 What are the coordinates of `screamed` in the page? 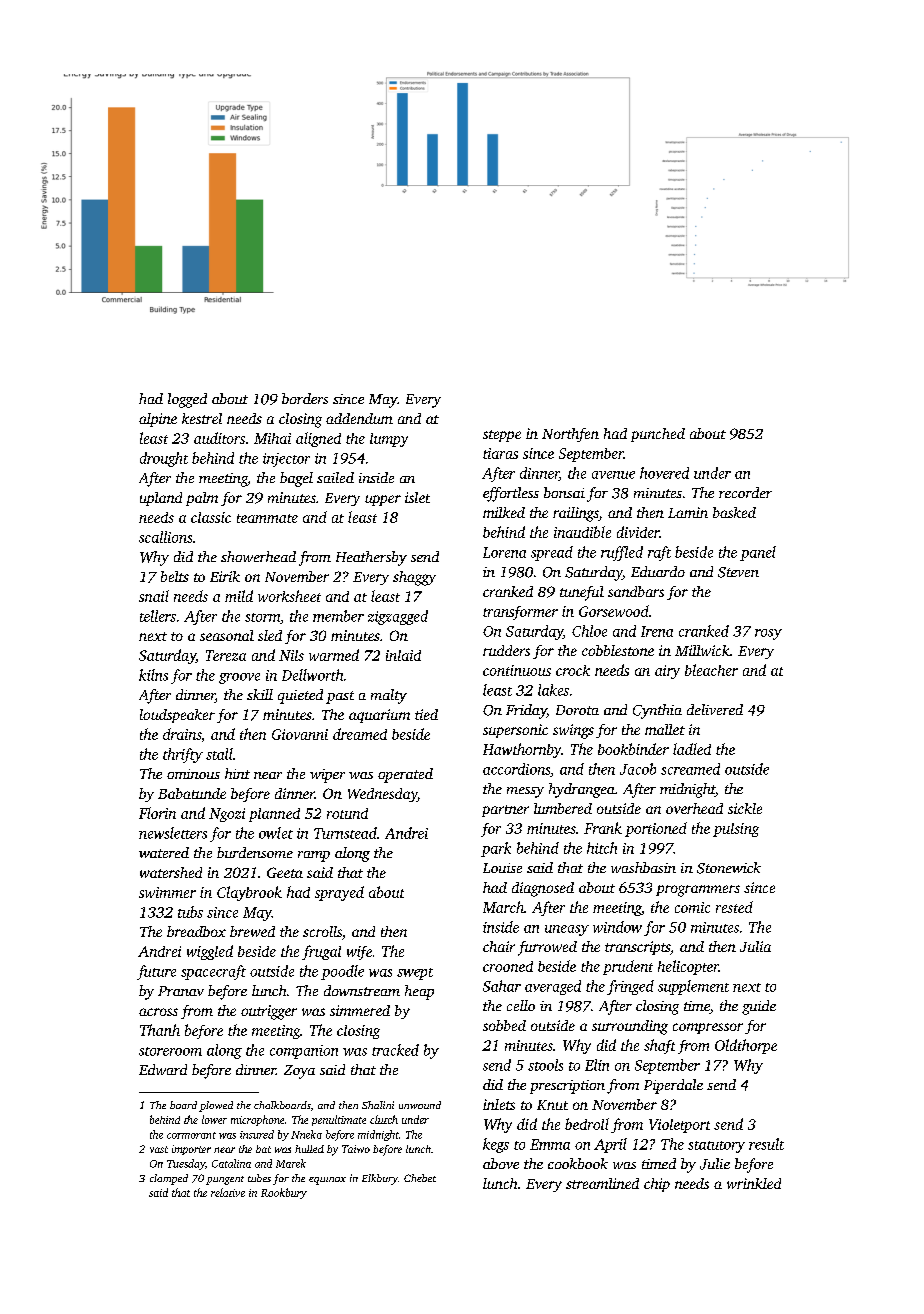 It's located at (690, 769).
